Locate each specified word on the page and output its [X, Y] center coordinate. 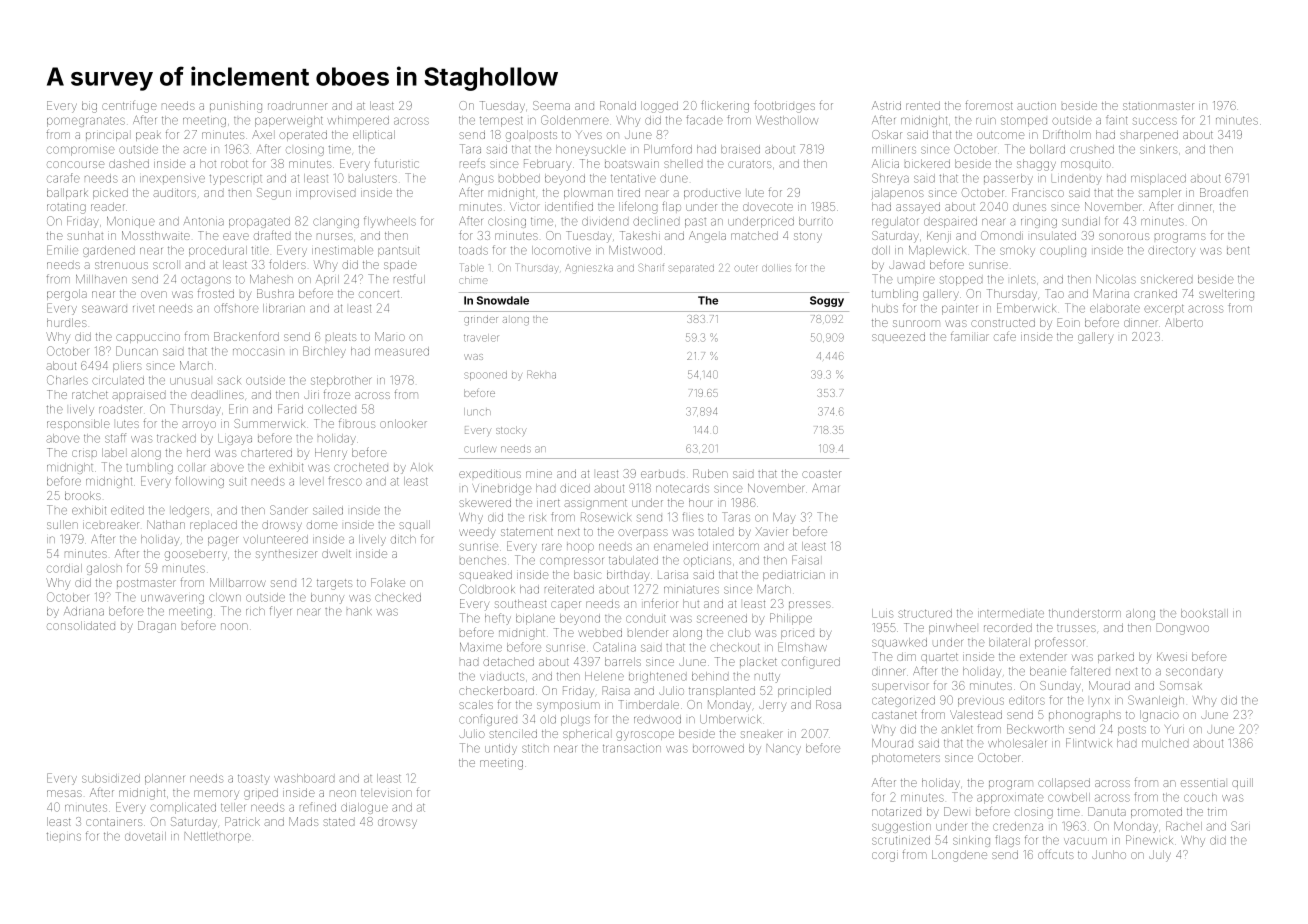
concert [379, 294]
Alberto [1184, 322]
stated [339, 822]
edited [127, 510]
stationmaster [1158, 106]
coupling [1063, 252]
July [1160, 856]
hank [359, 611]
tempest [501, 122]
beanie [1048, 671]
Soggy [827, 301]
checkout [735, 647]
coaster [821, 474]
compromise [81, 151]
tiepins [64, 837]
